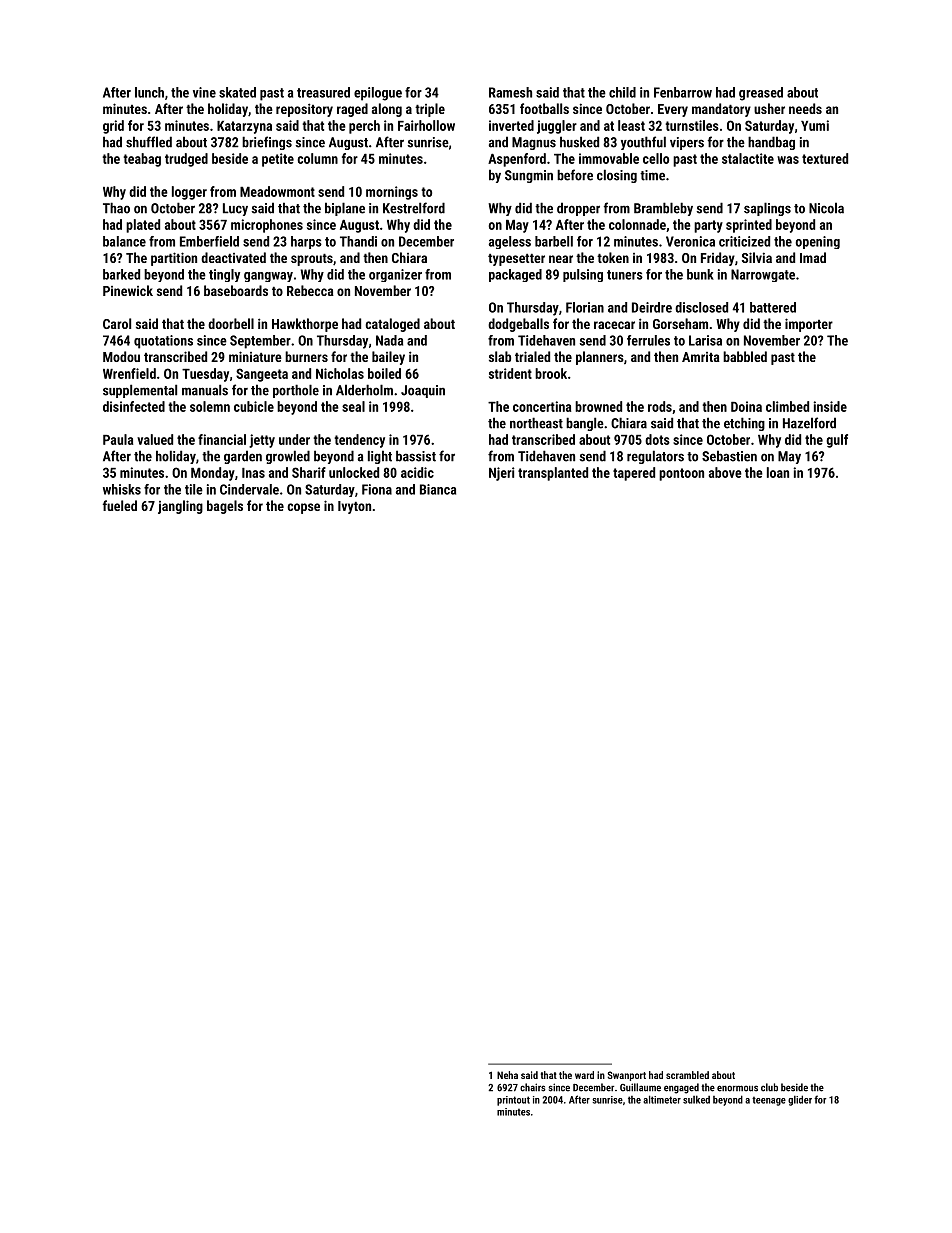 The height and width of the document is (1233, 952). Describe the element at coordinates (205, 390) in the document. I see `manuals` at that location.
